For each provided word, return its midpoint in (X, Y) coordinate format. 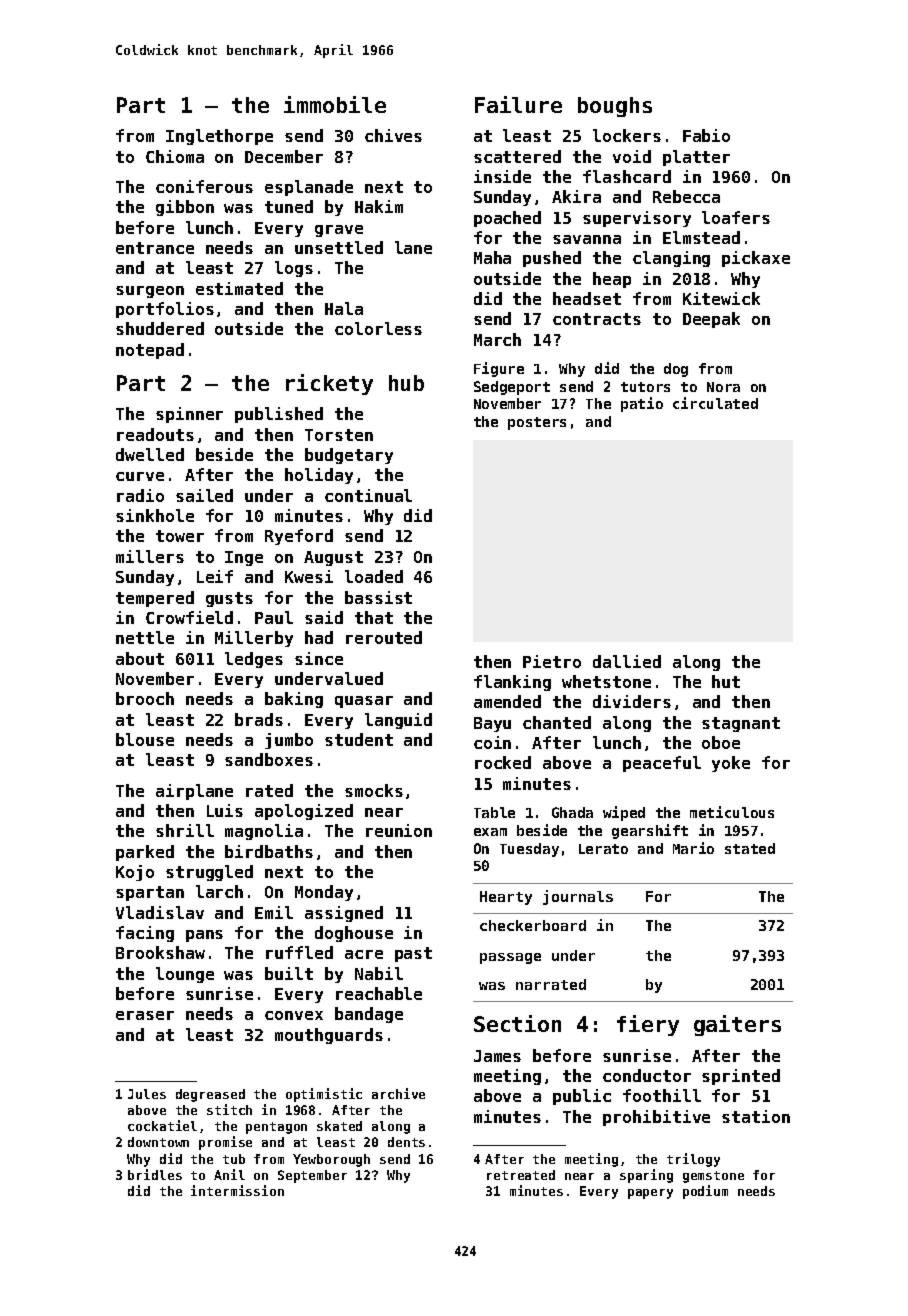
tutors (645, 387)
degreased (210, 1095)
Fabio (706, 135)
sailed (204, 495)
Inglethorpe (219, 137)
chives (393, 135)
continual (368, 495)
